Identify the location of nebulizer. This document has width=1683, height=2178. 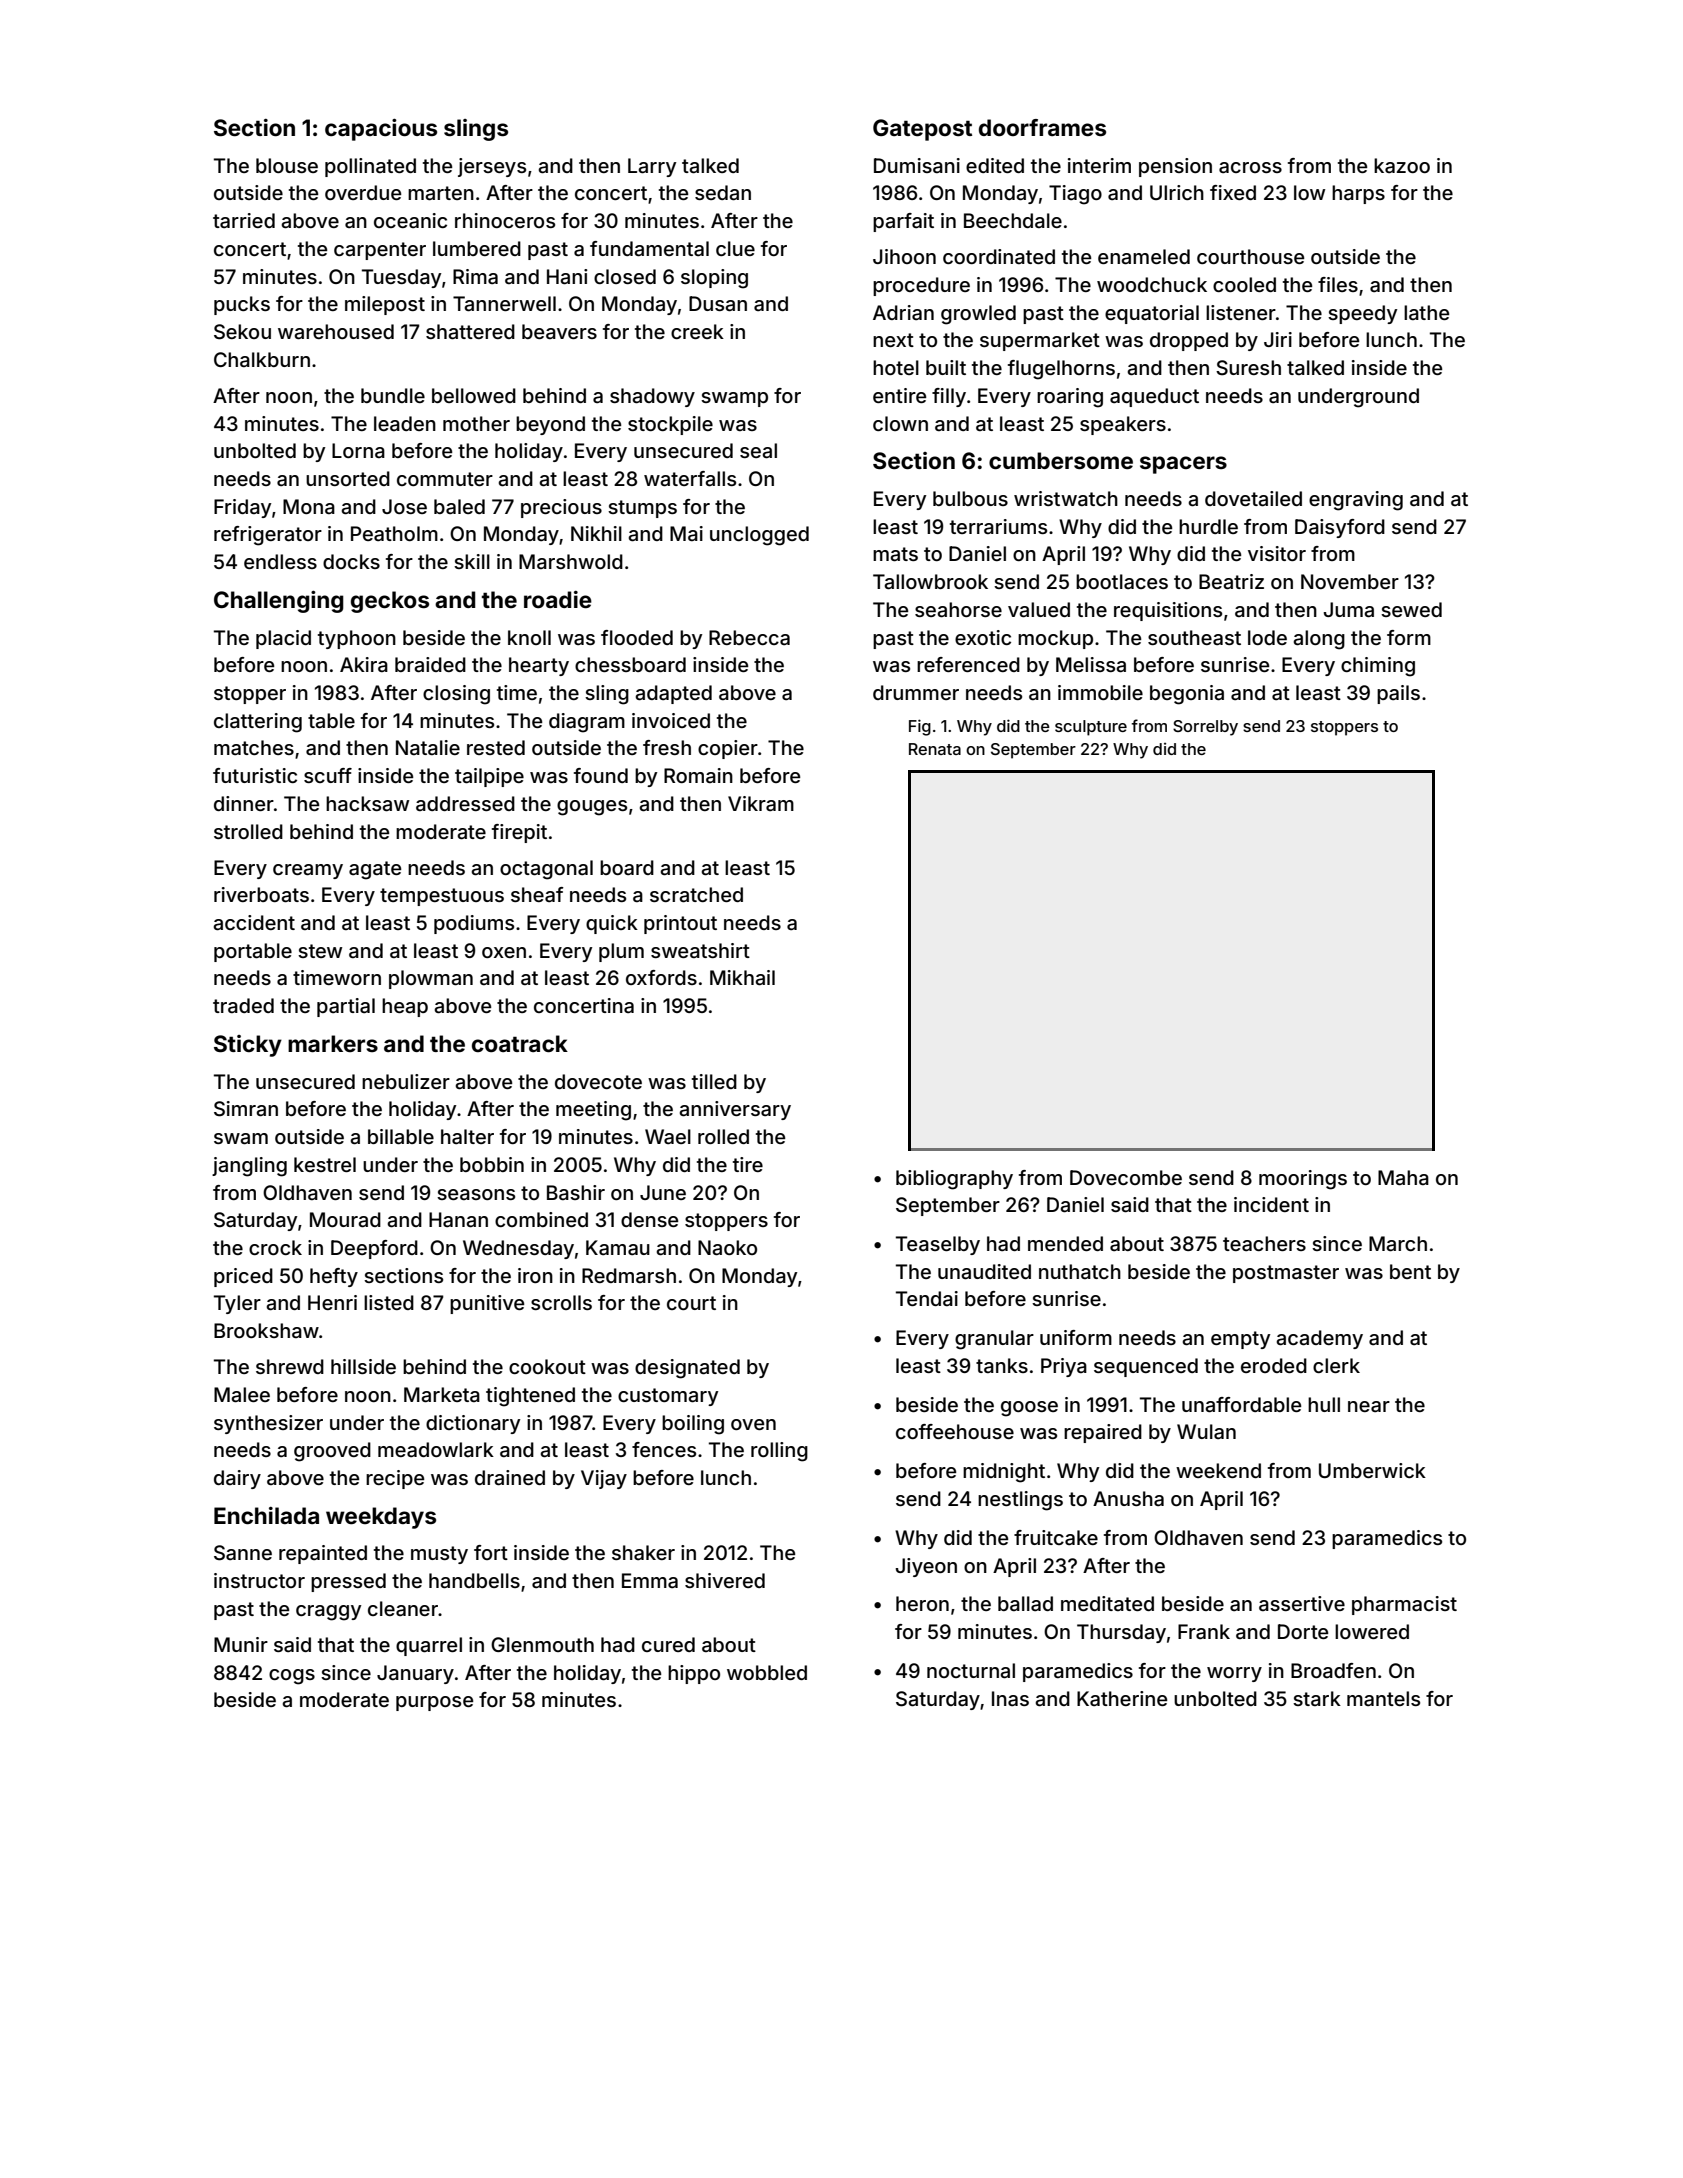
(406, 1081).
